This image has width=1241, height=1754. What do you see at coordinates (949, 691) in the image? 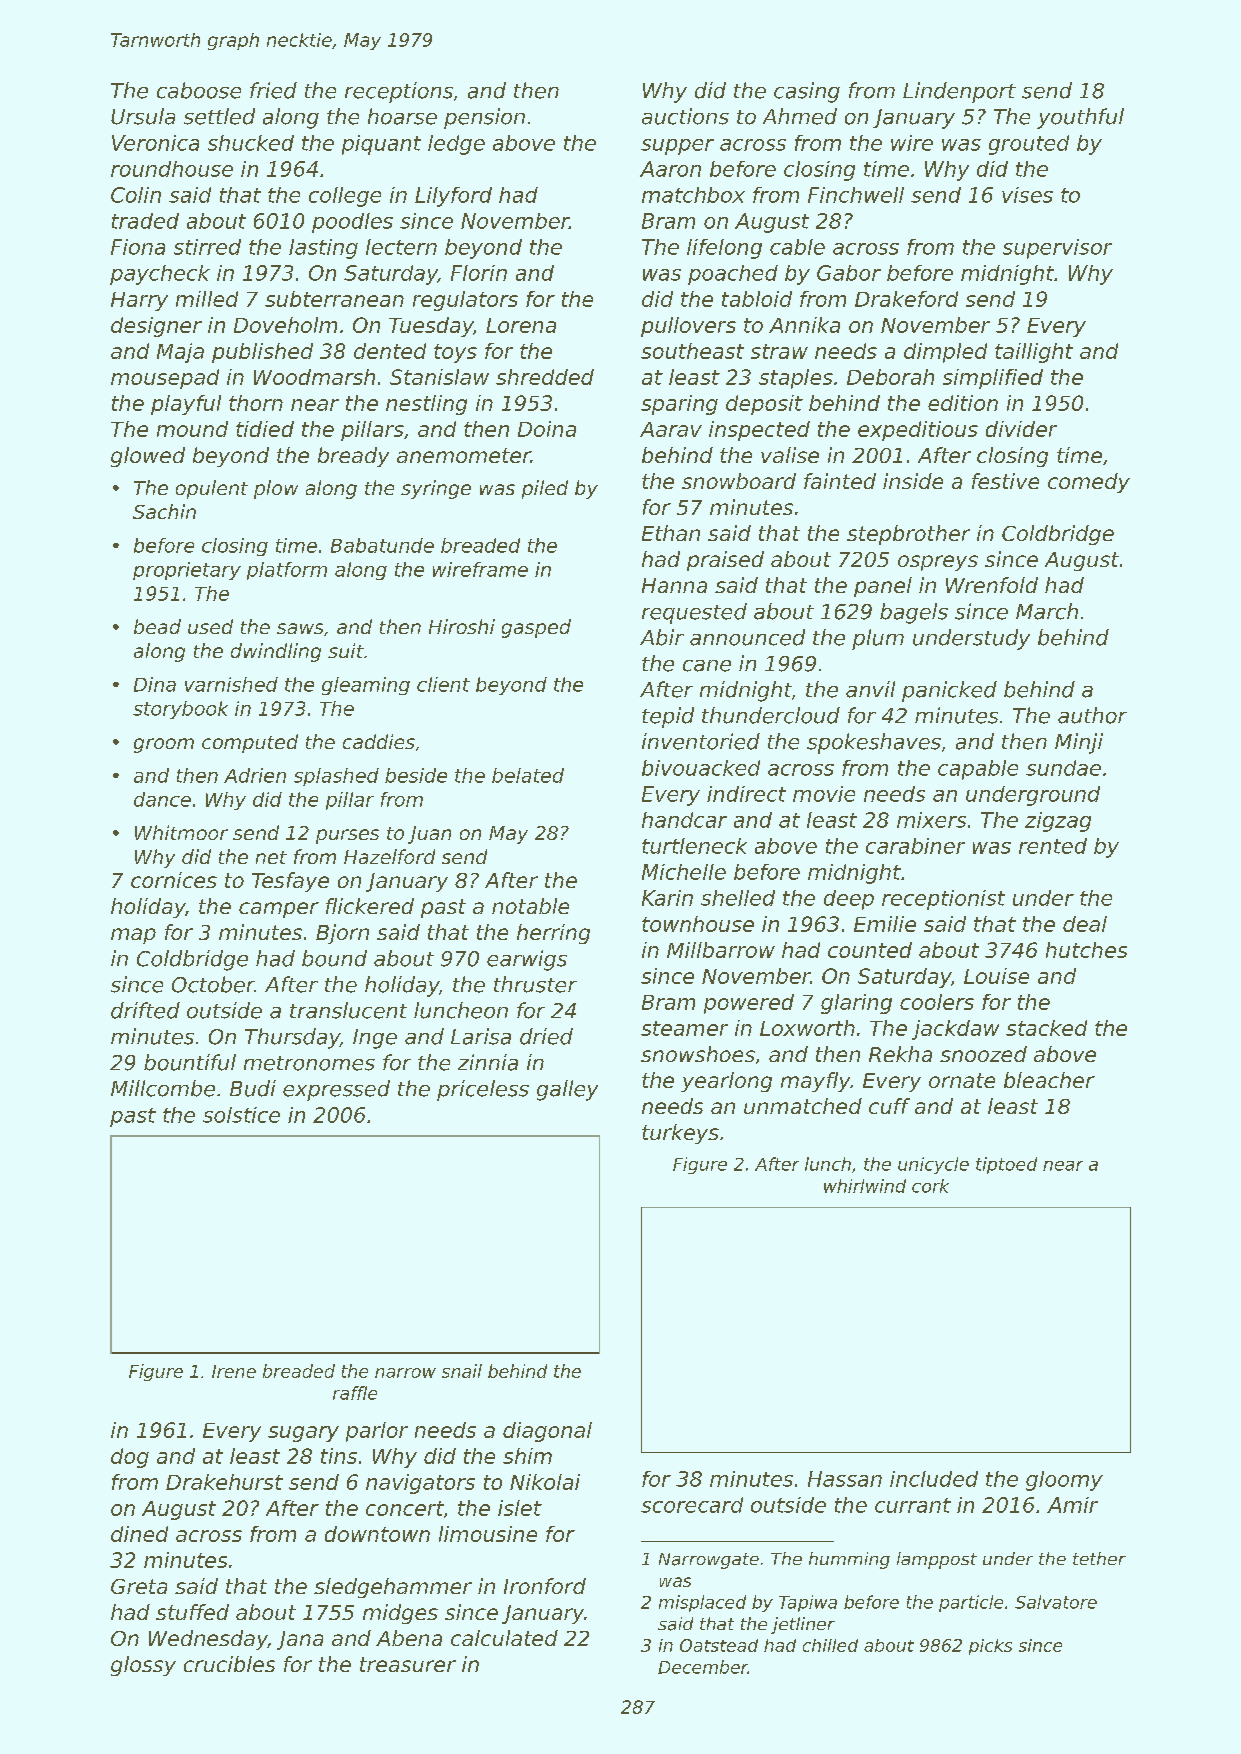
I see `panicked` at bounding box center [949, 691].
